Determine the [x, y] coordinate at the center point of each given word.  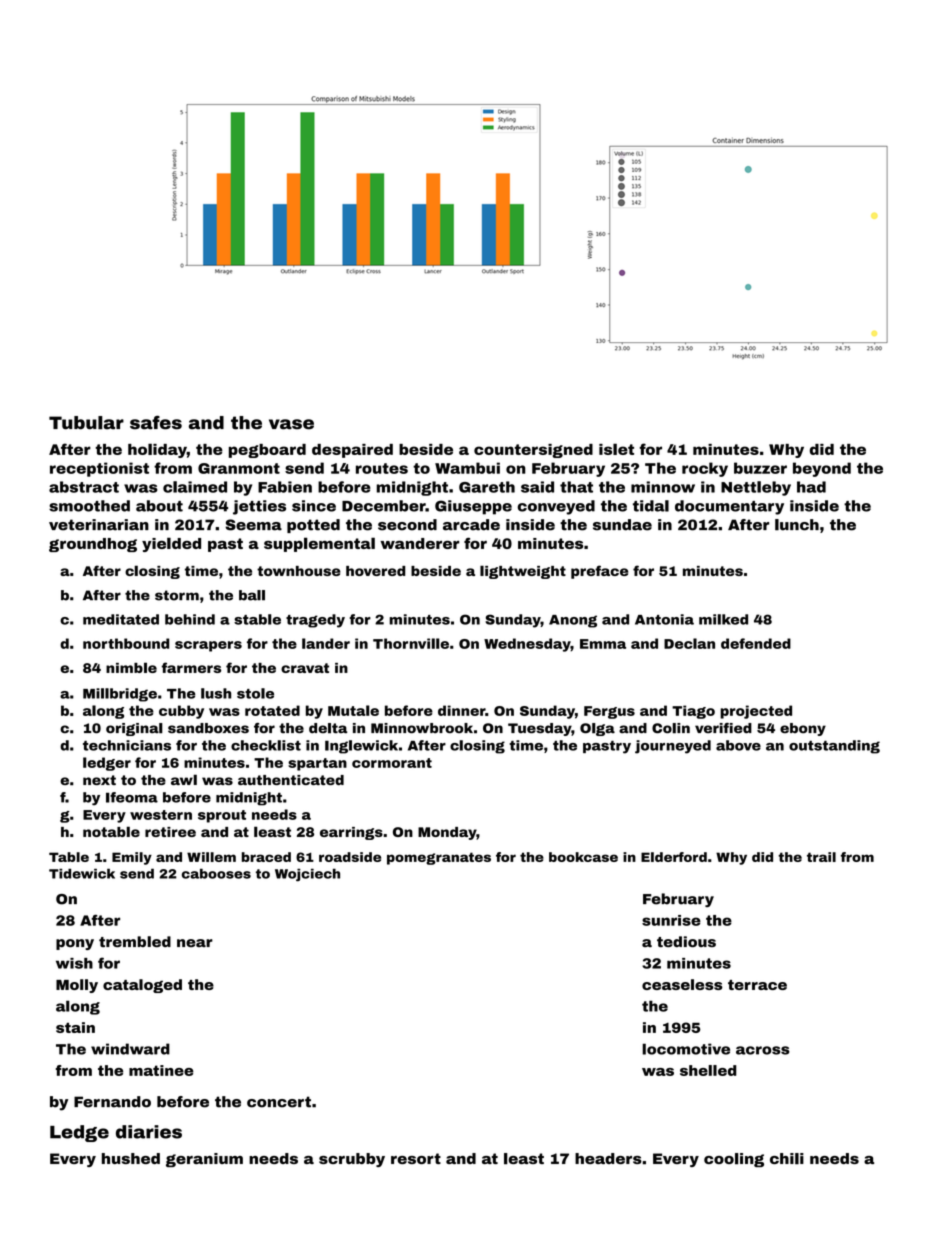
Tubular [86, 423]
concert [279, 1102]
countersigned [533, 451]
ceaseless [682, 984]
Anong [573, 621]
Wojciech [307, 875]
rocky [705, 469]
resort [416, 1158]
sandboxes [208, 728]
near [195, 943]
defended [756, 643]
